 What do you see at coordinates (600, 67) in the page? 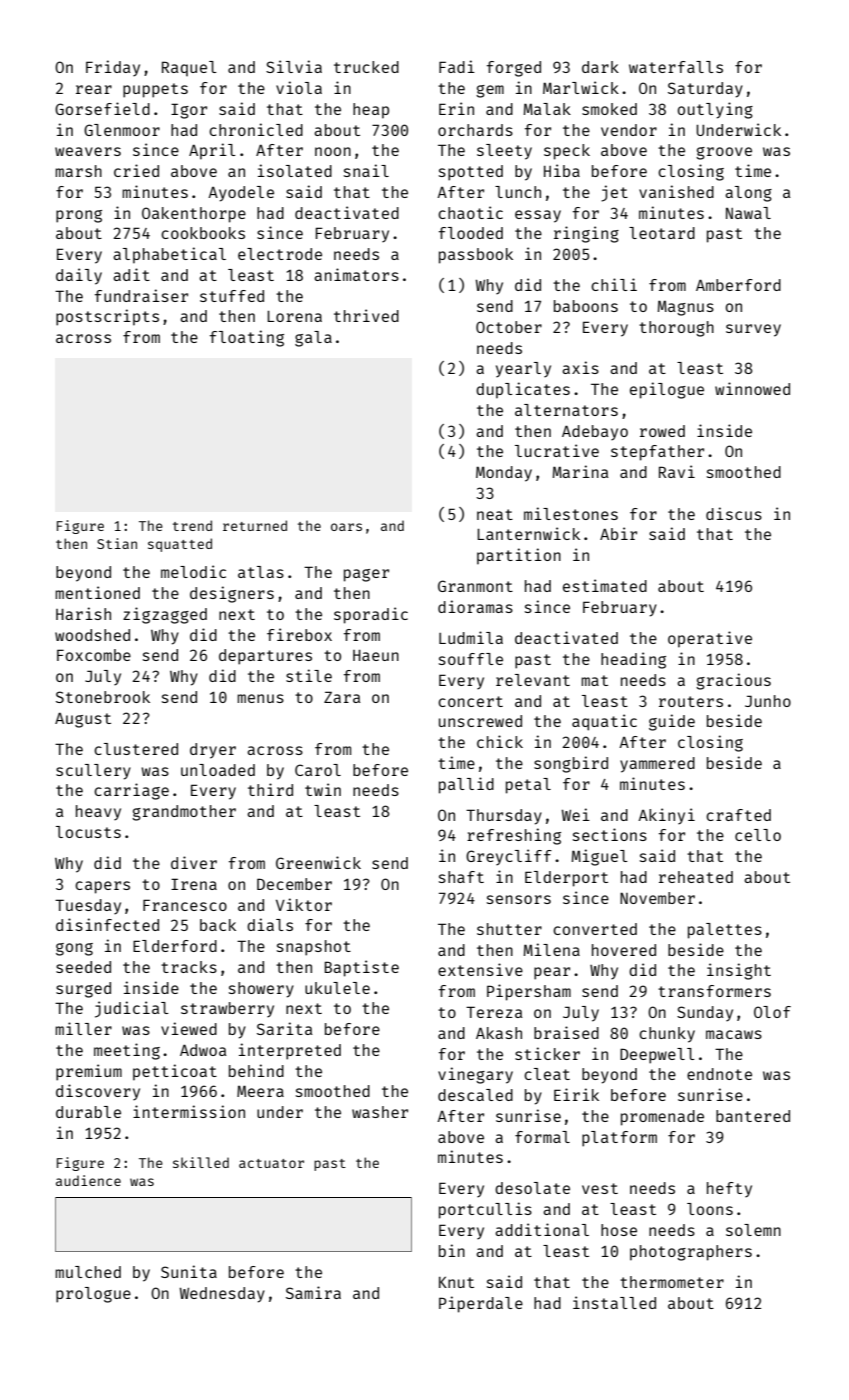
I see `dark` at bounding box center [600, 67].
